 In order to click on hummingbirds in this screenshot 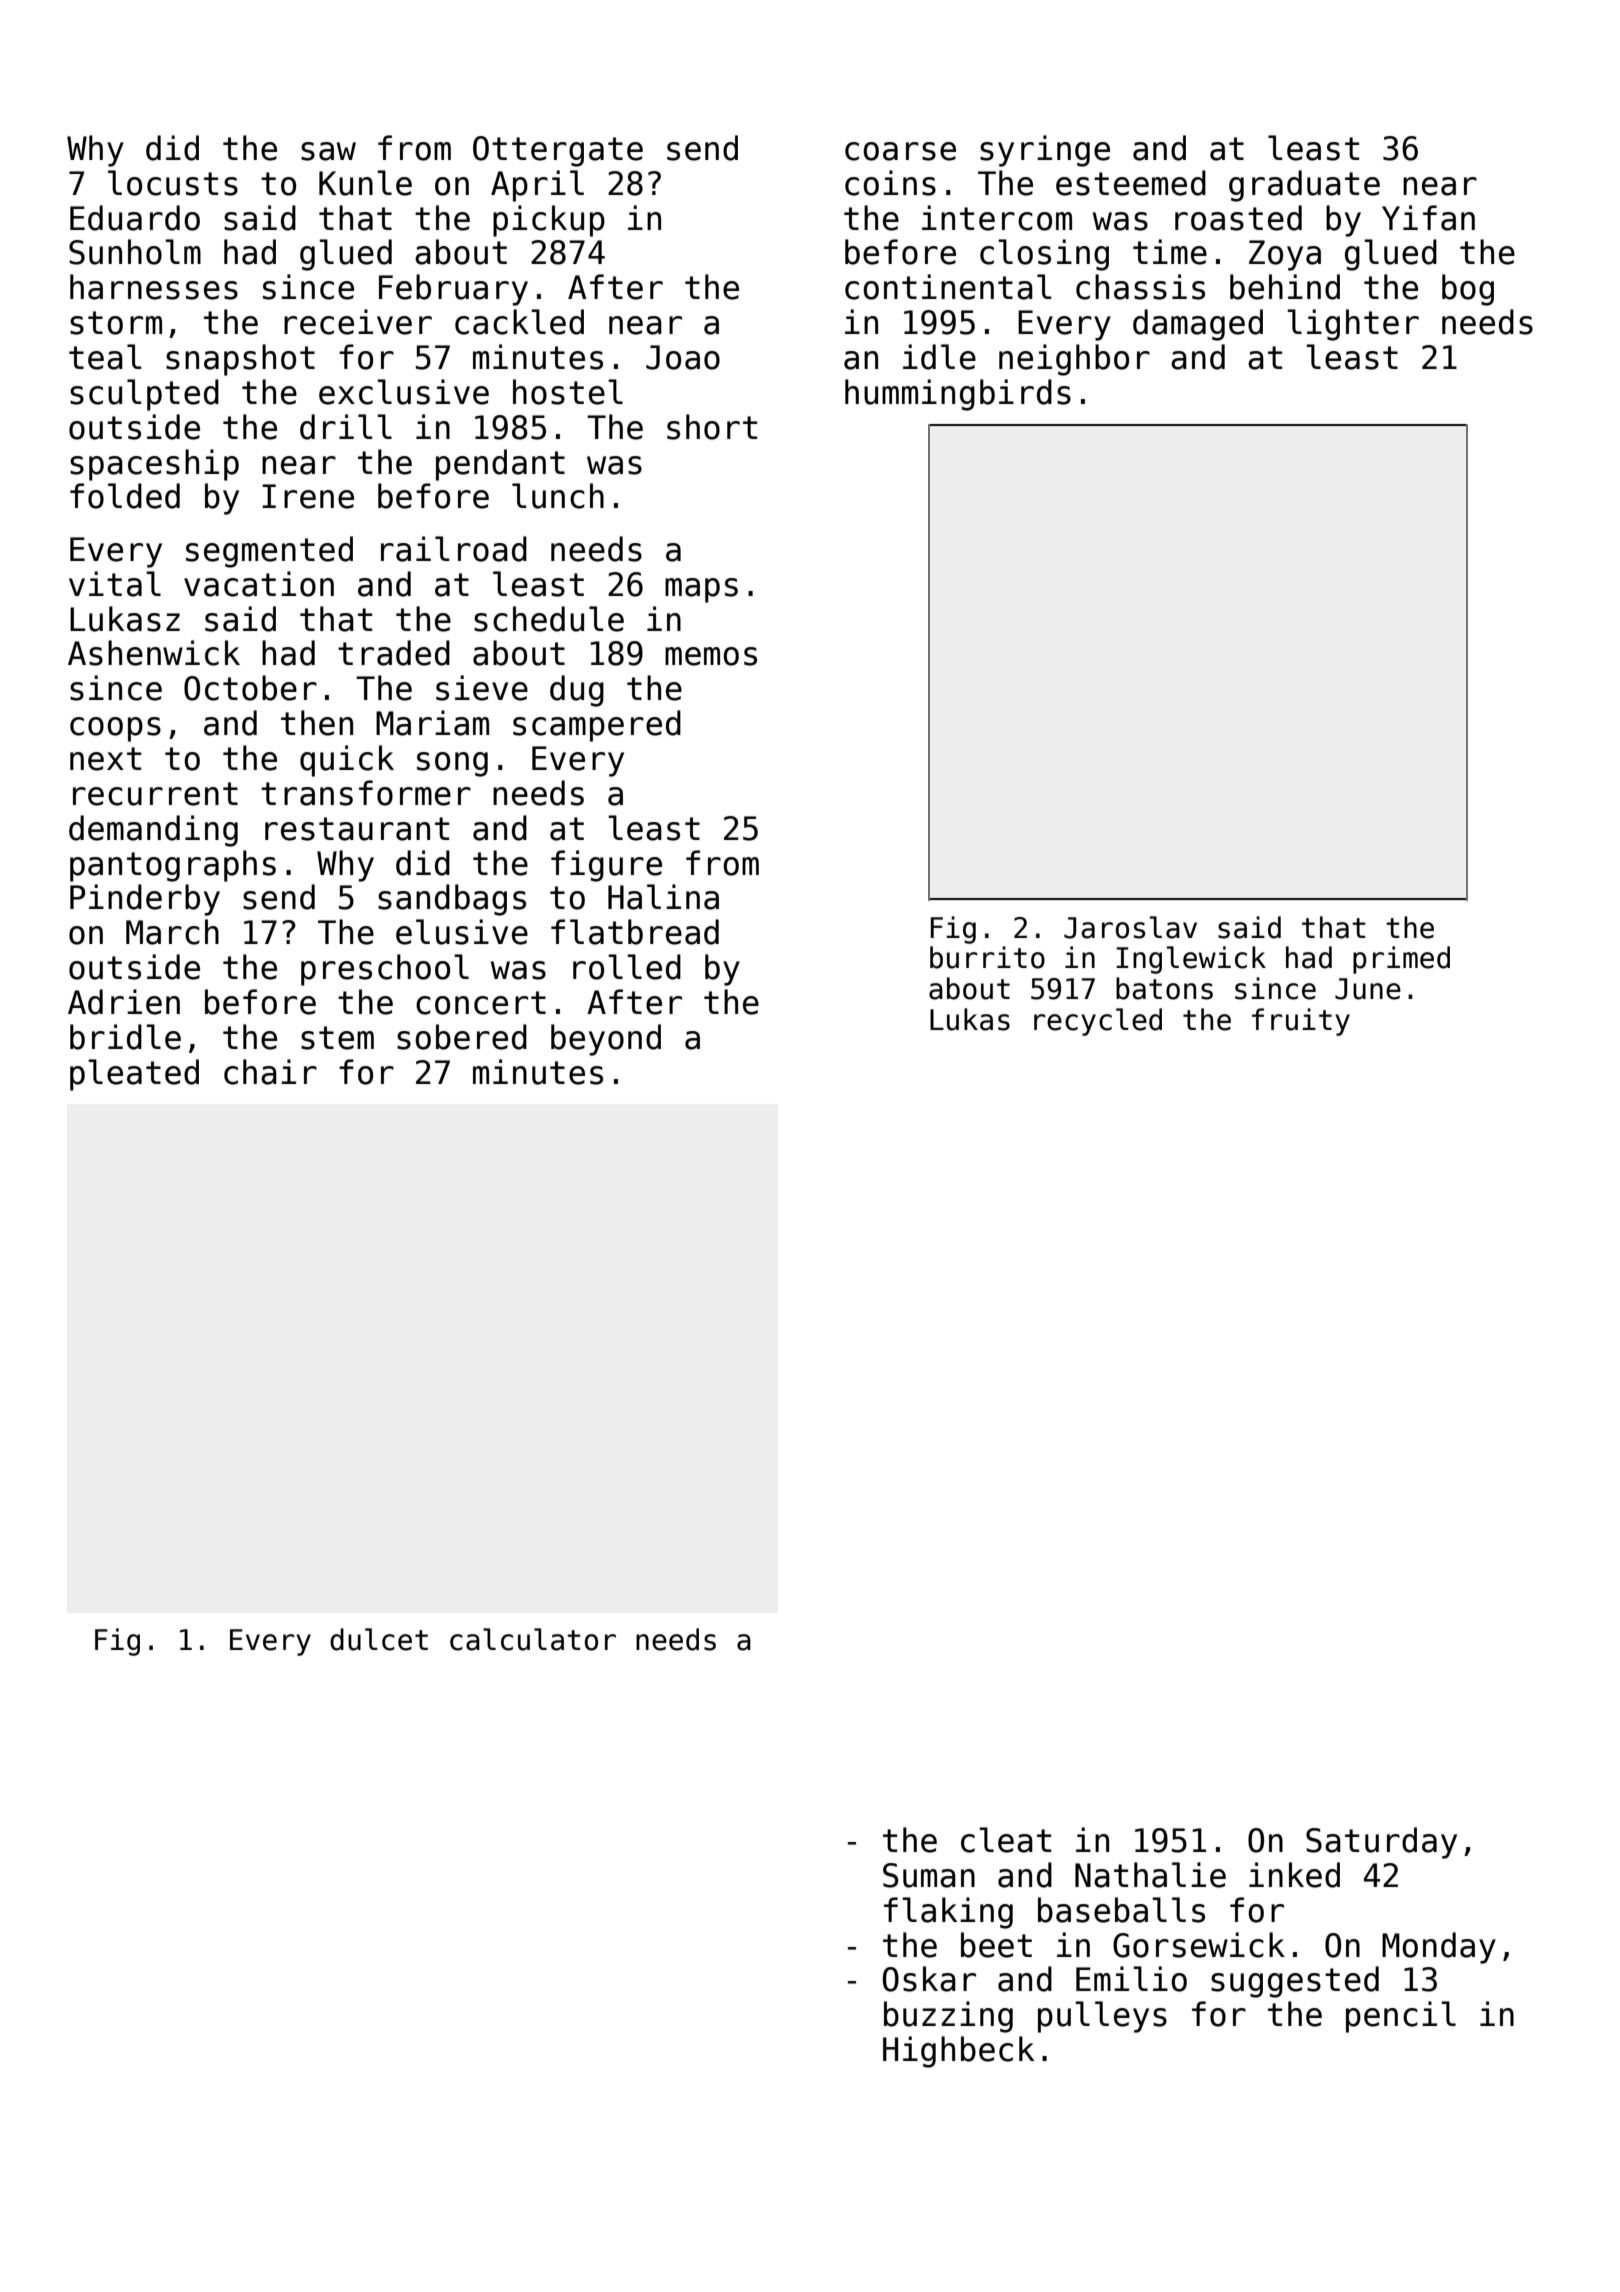, I will do `click(958, 395)`.
